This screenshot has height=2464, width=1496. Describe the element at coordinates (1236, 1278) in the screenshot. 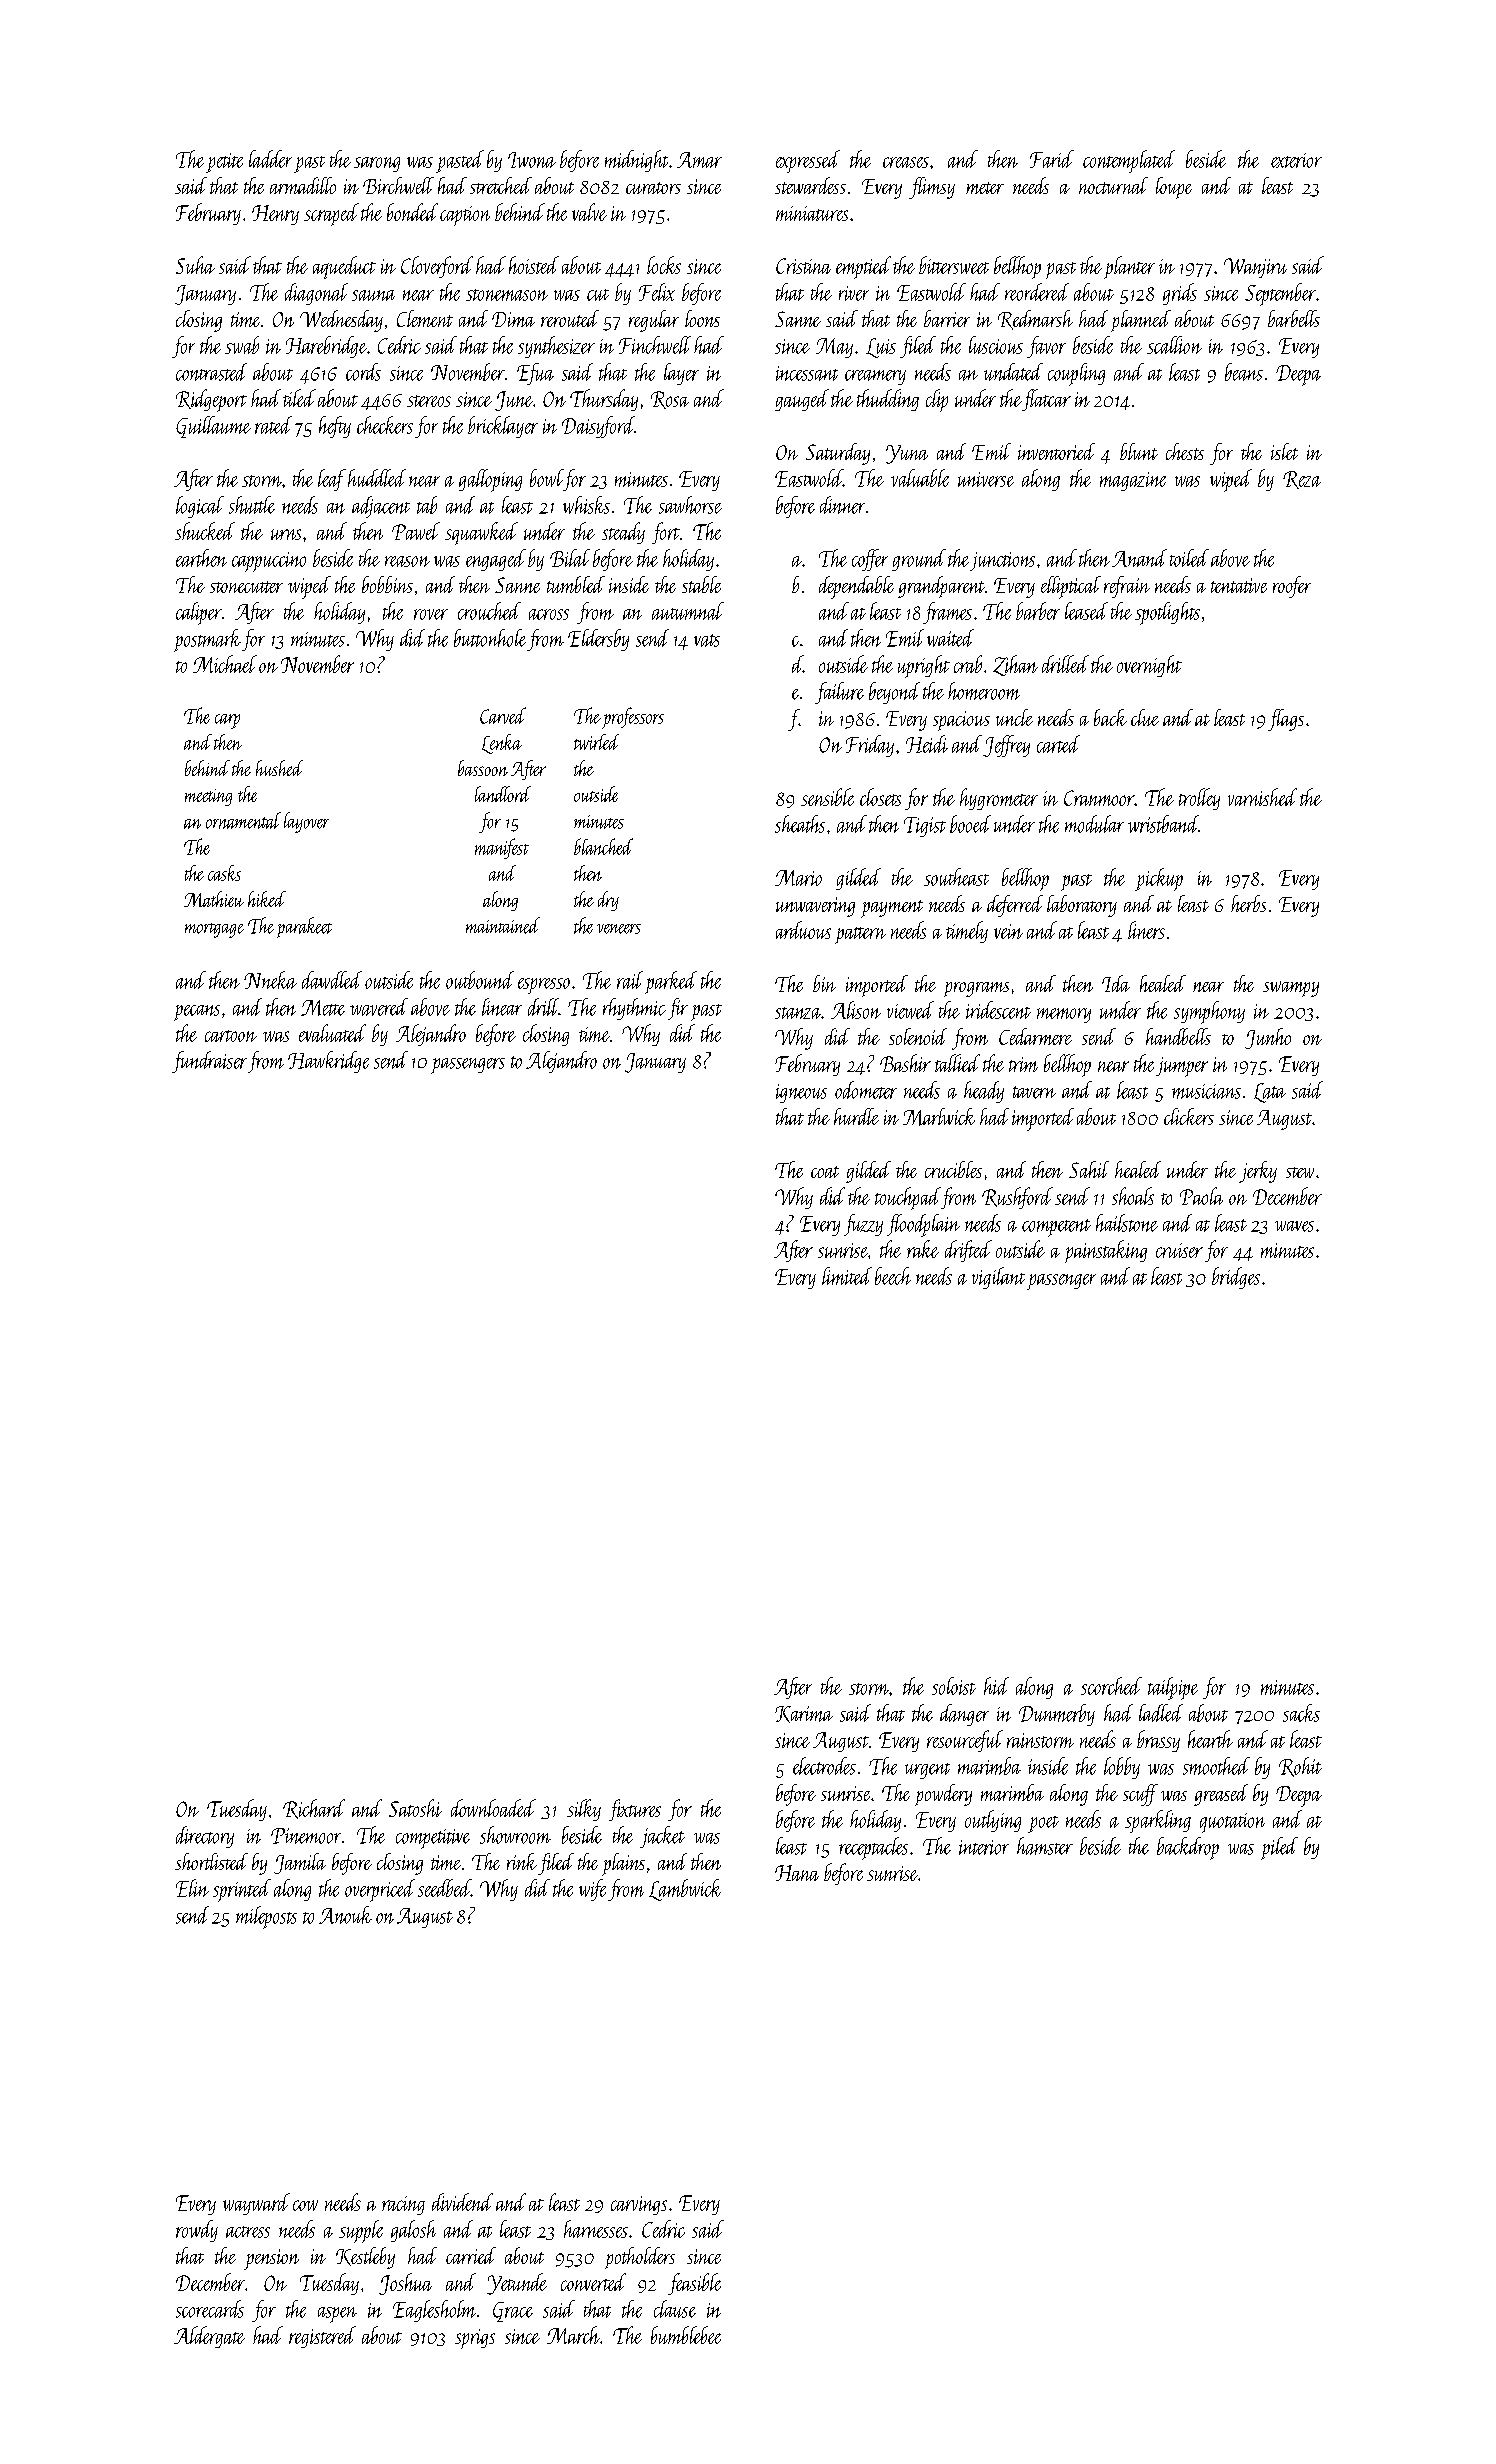

I see `bridges` at that location.
